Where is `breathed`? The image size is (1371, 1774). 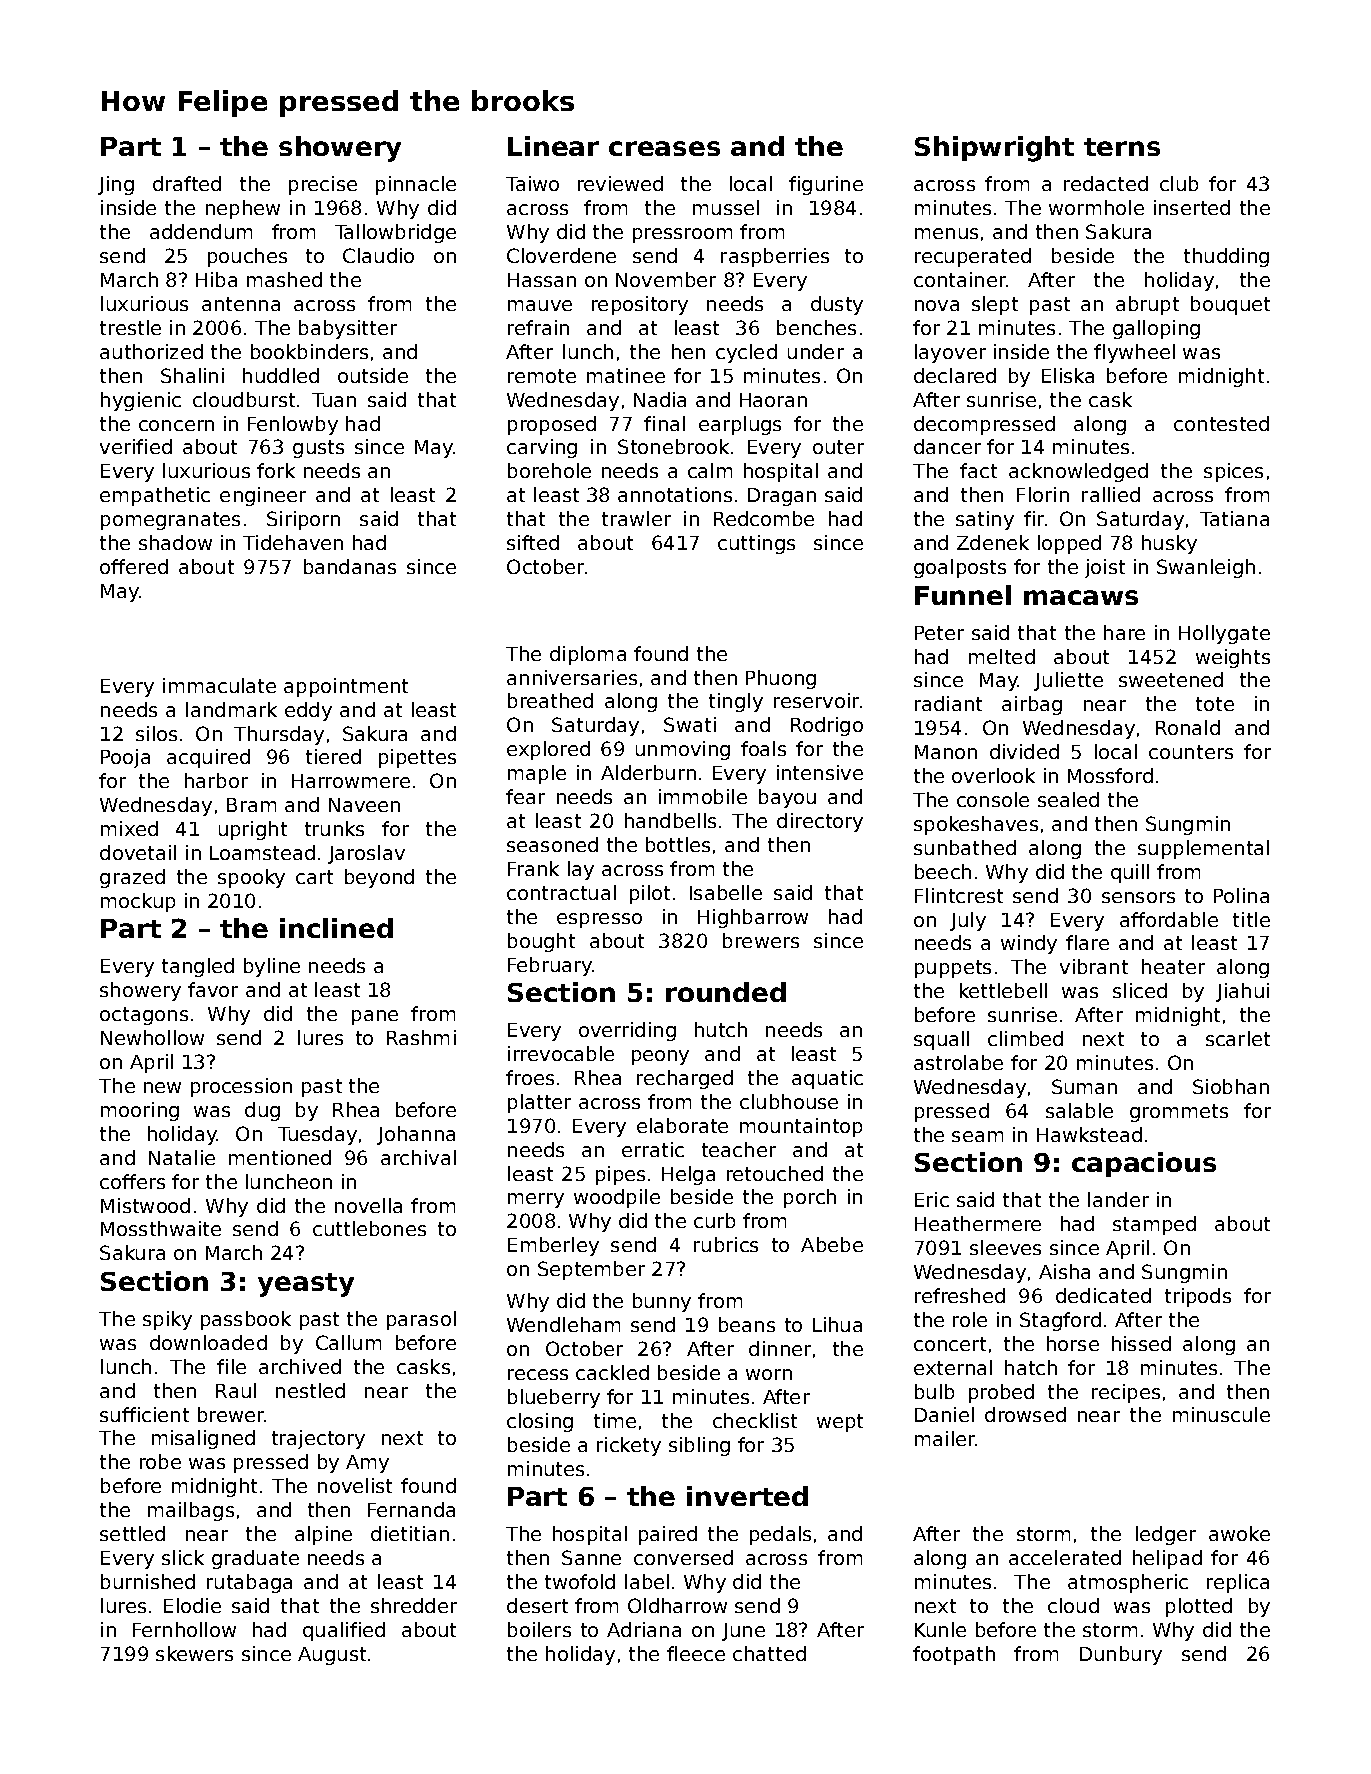 breathed is located at coordinates (550, 700).
